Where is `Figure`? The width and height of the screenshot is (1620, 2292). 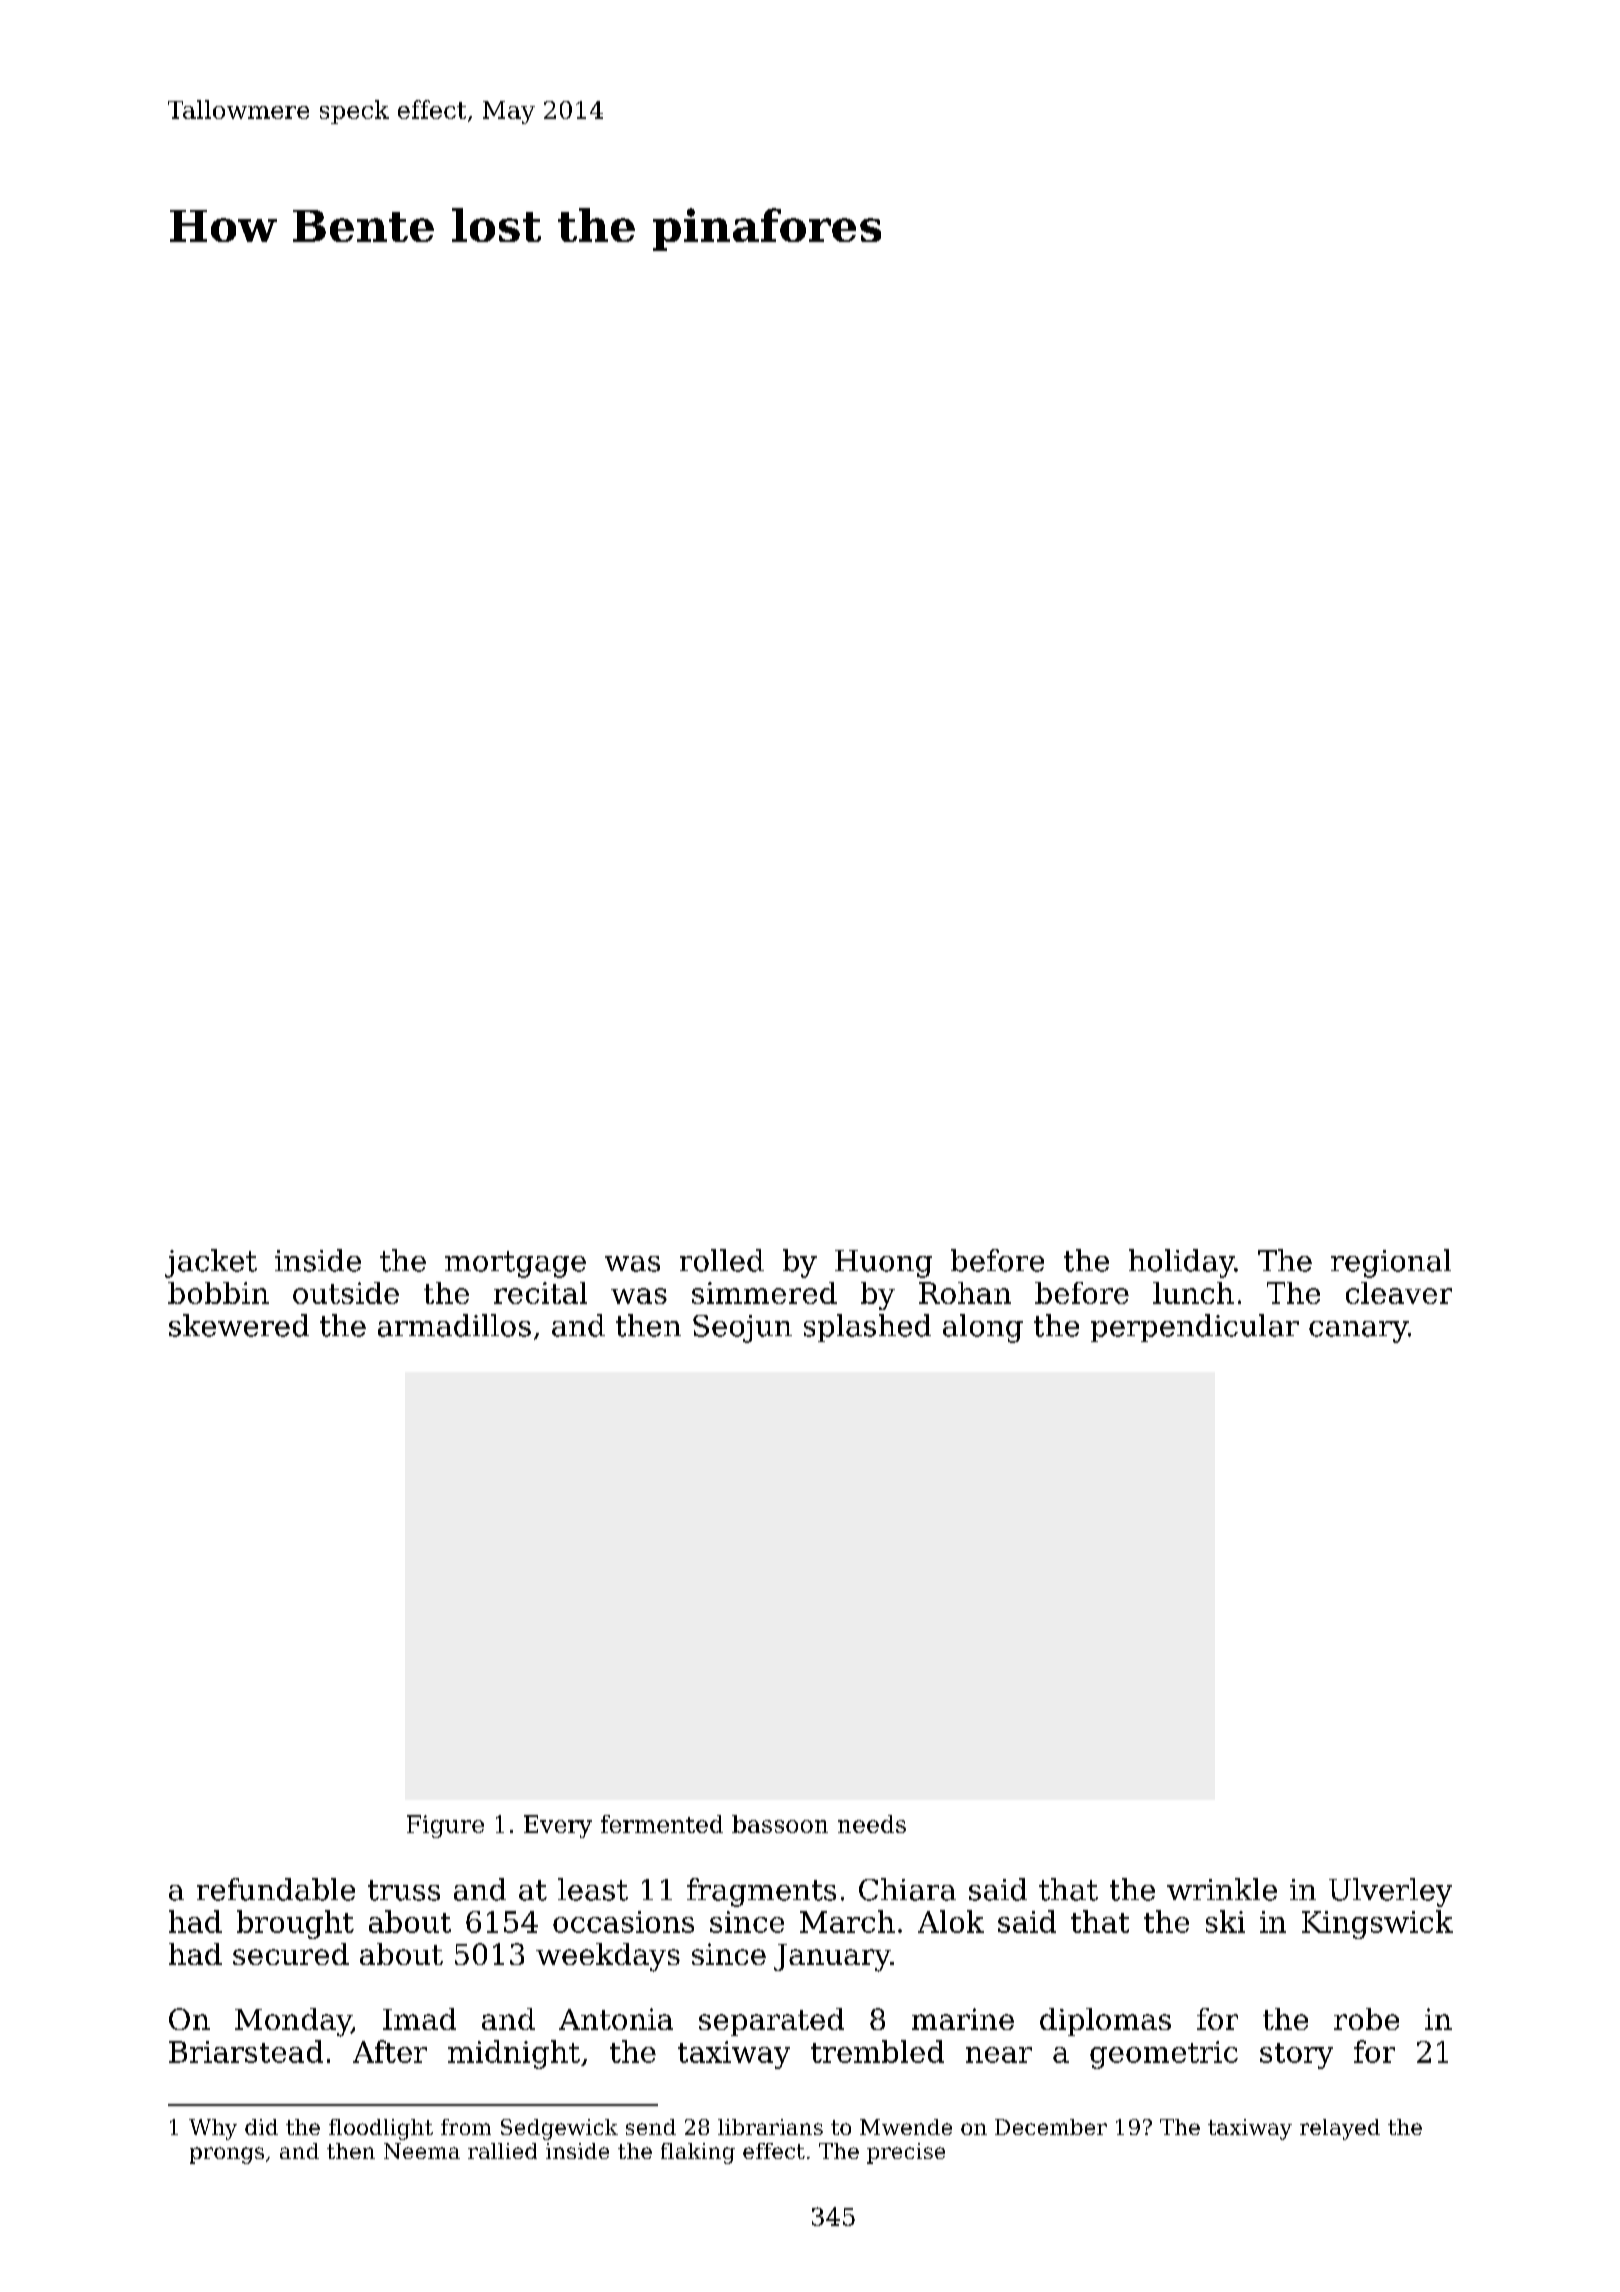 Figure is located at coordinates (445, 1826).
